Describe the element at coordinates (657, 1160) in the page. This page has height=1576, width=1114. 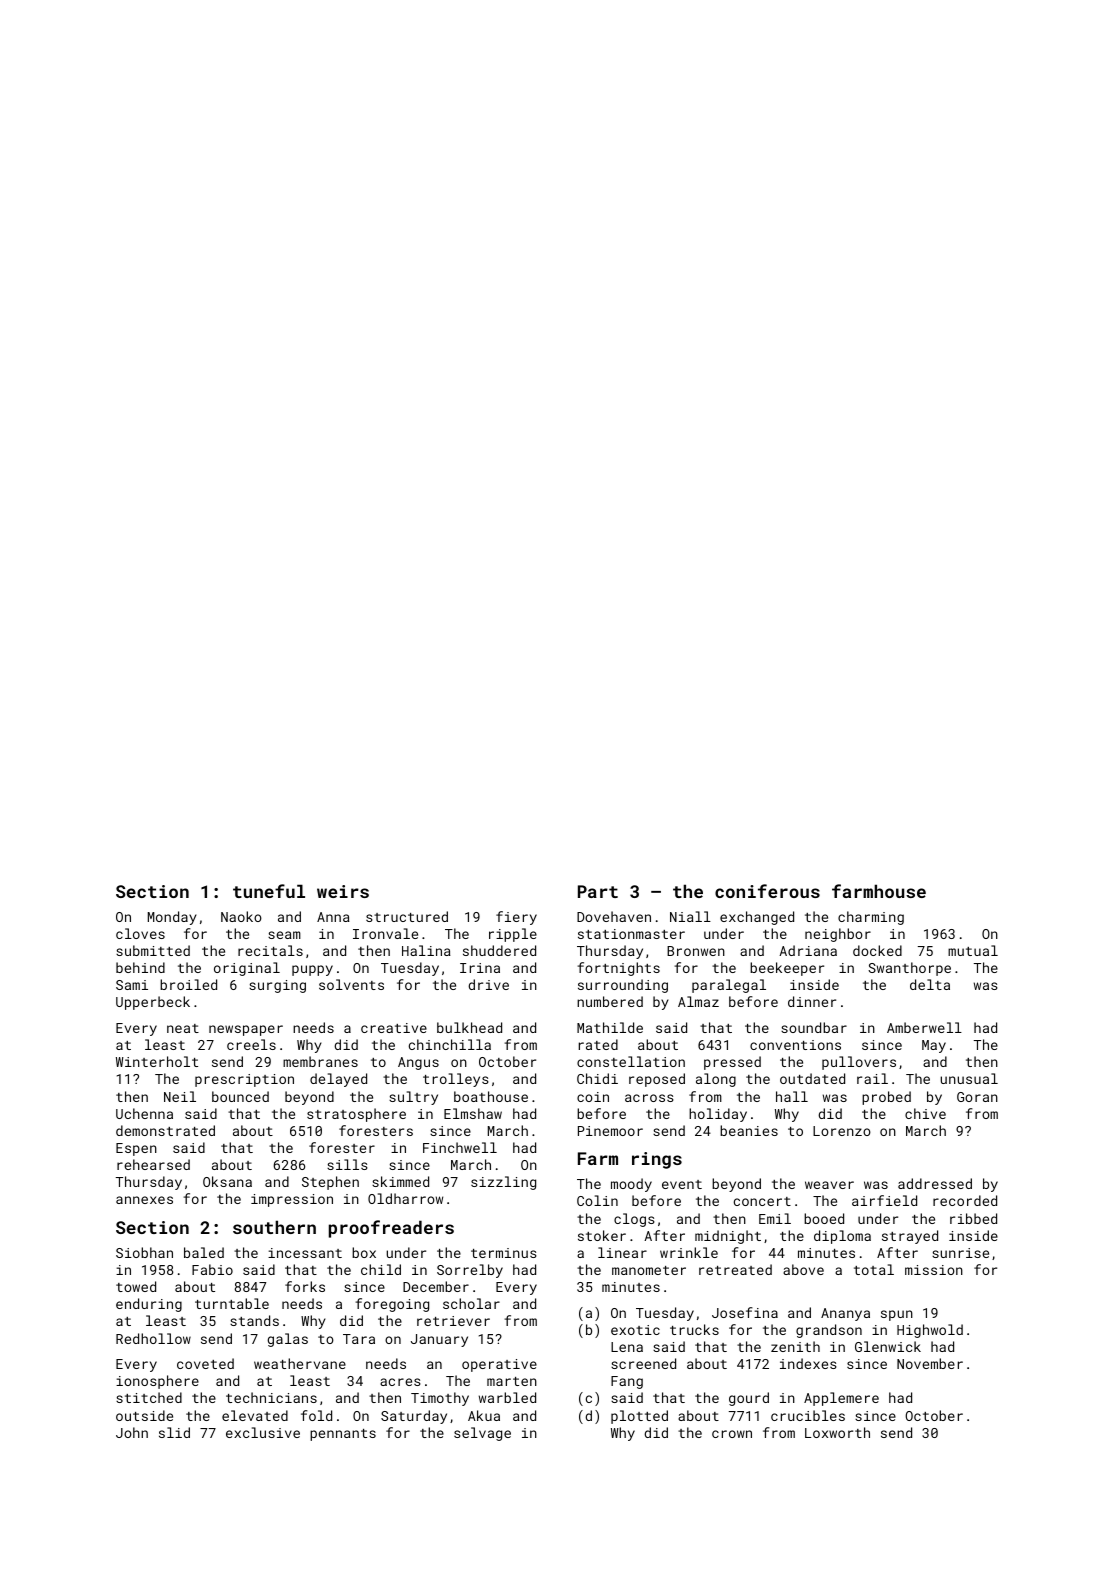
I see `rings` at that location.
